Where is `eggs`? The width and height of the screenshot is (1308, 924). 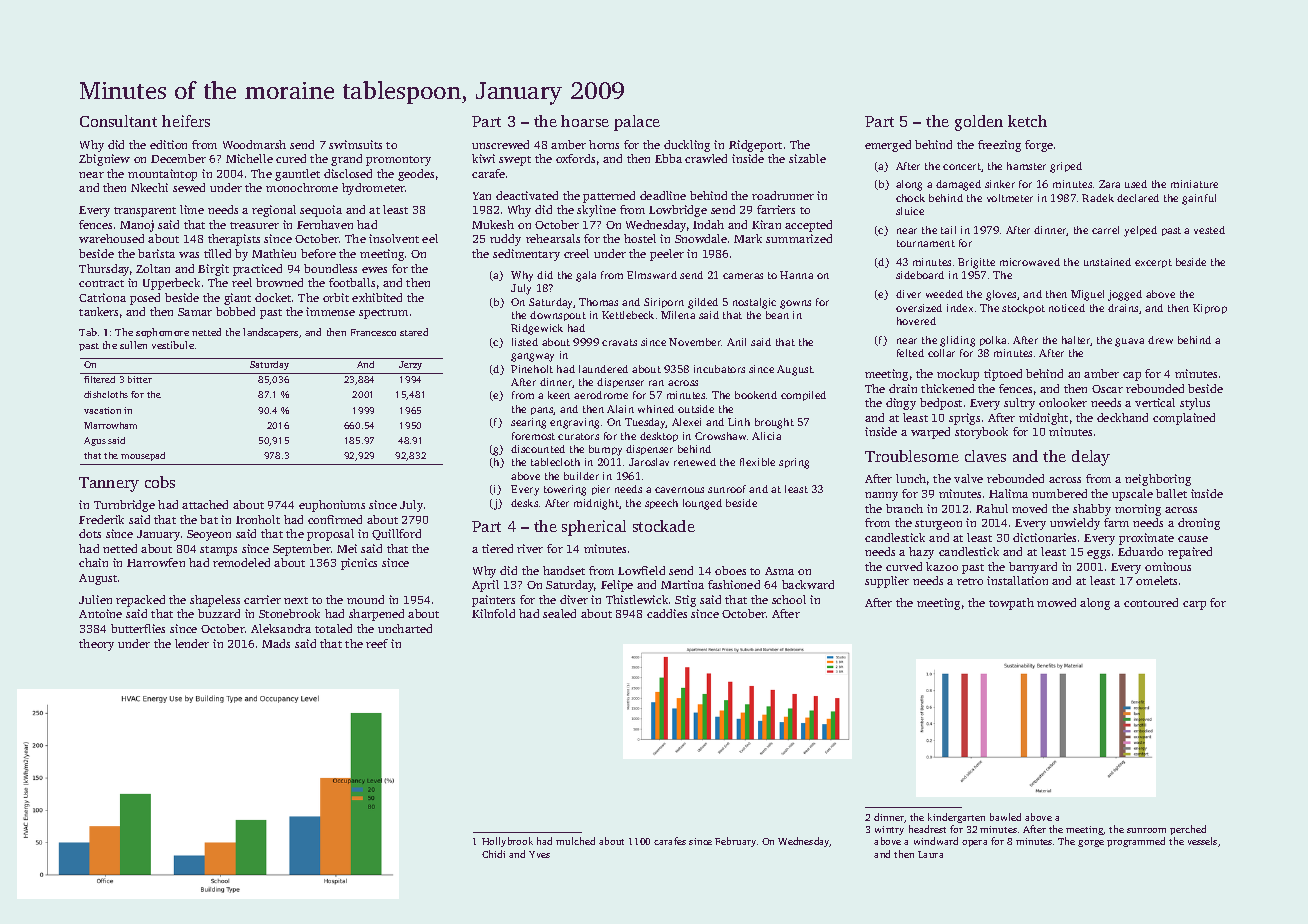
eggs is located at coordinates (1098, 554).
